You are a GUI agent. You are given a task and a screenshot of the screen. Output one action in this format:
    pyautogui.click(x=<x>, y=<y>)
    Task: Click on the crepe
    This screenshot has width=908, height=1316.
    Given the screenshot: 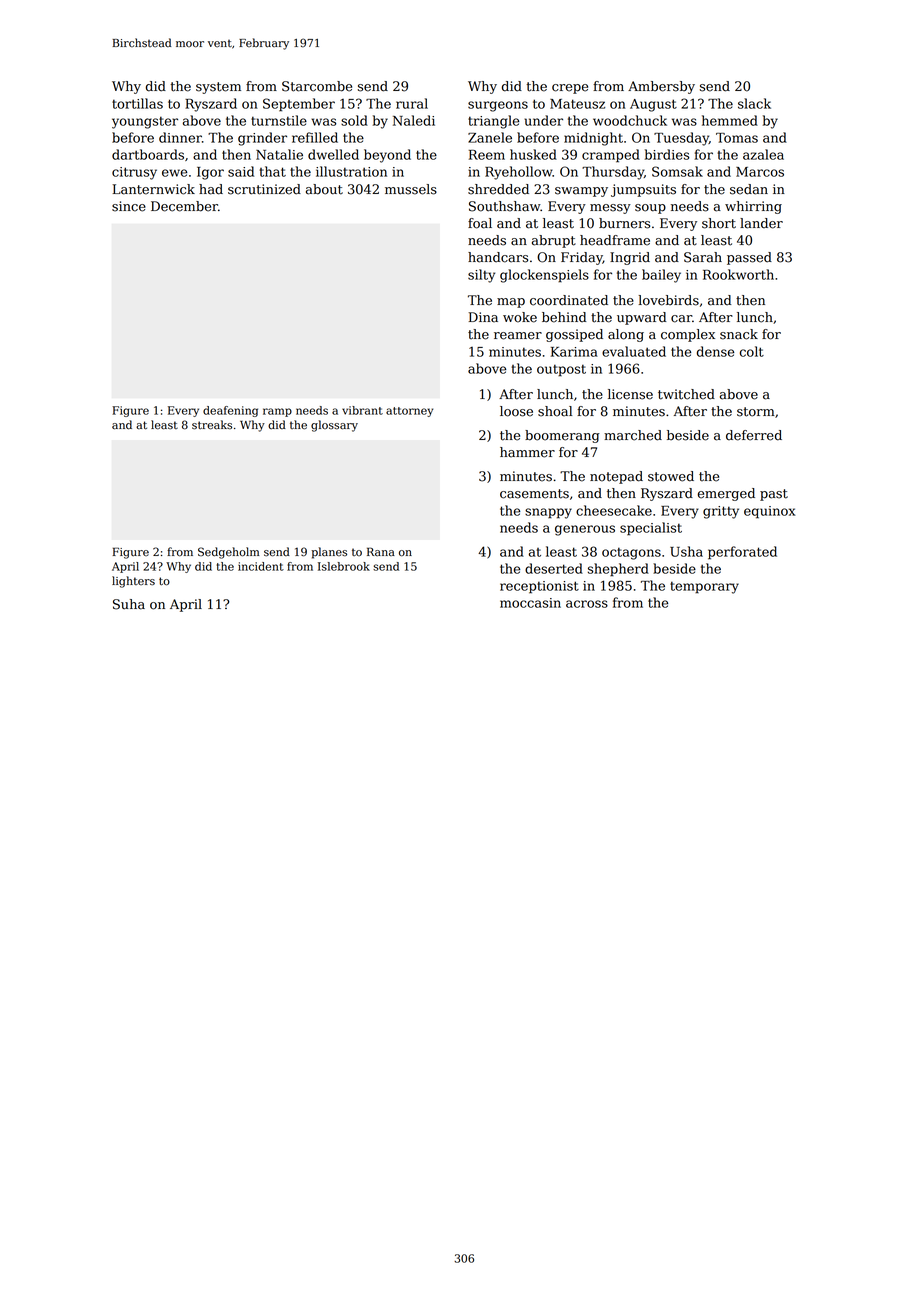 What is the action you would take?
    pyautogui.click(x=570, y=89)
